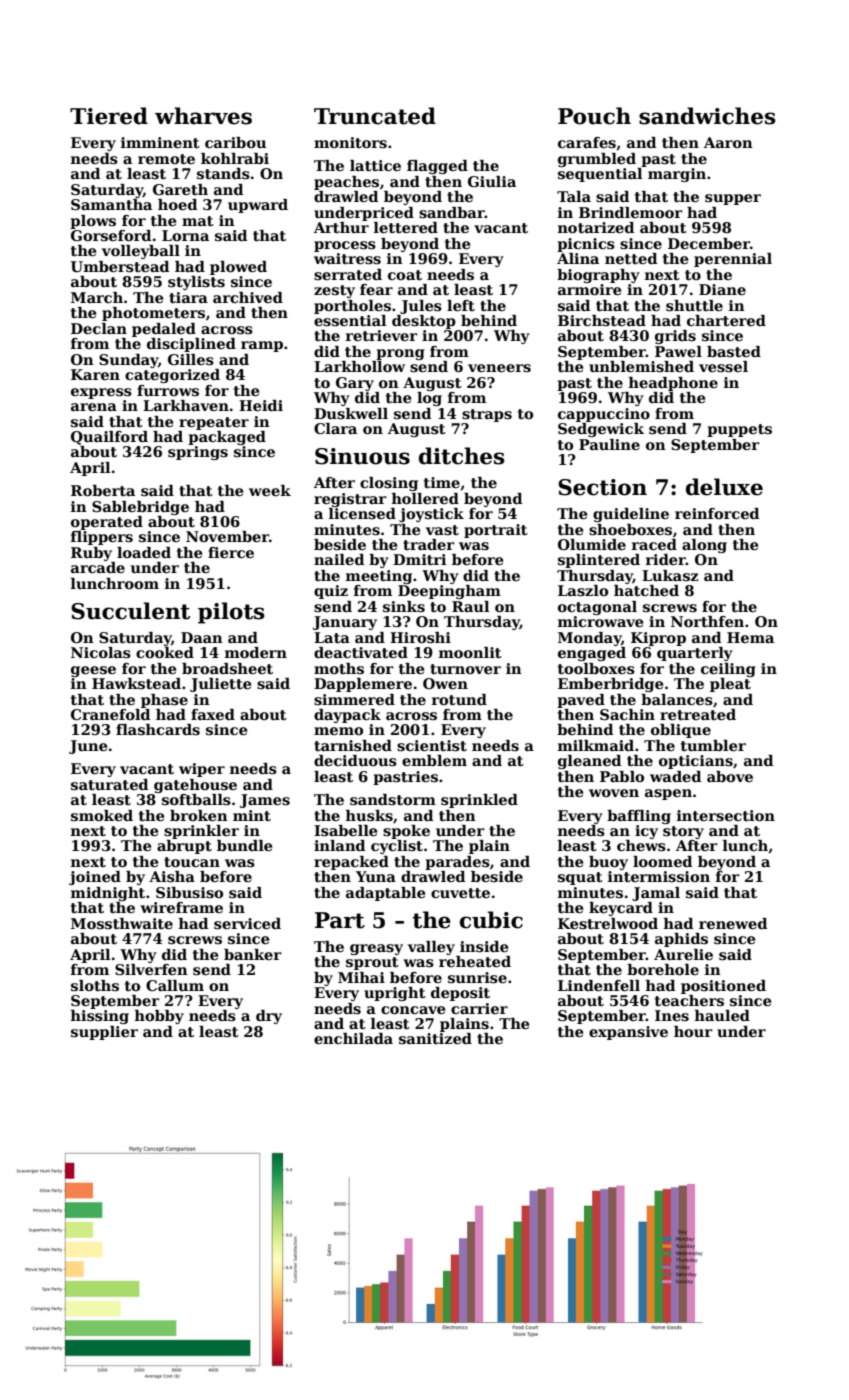 The width and height of the screenshot is (849, 1400). Describe the element at coordinates (262, 346) in the screenshot. I see `ramp` at that location.
